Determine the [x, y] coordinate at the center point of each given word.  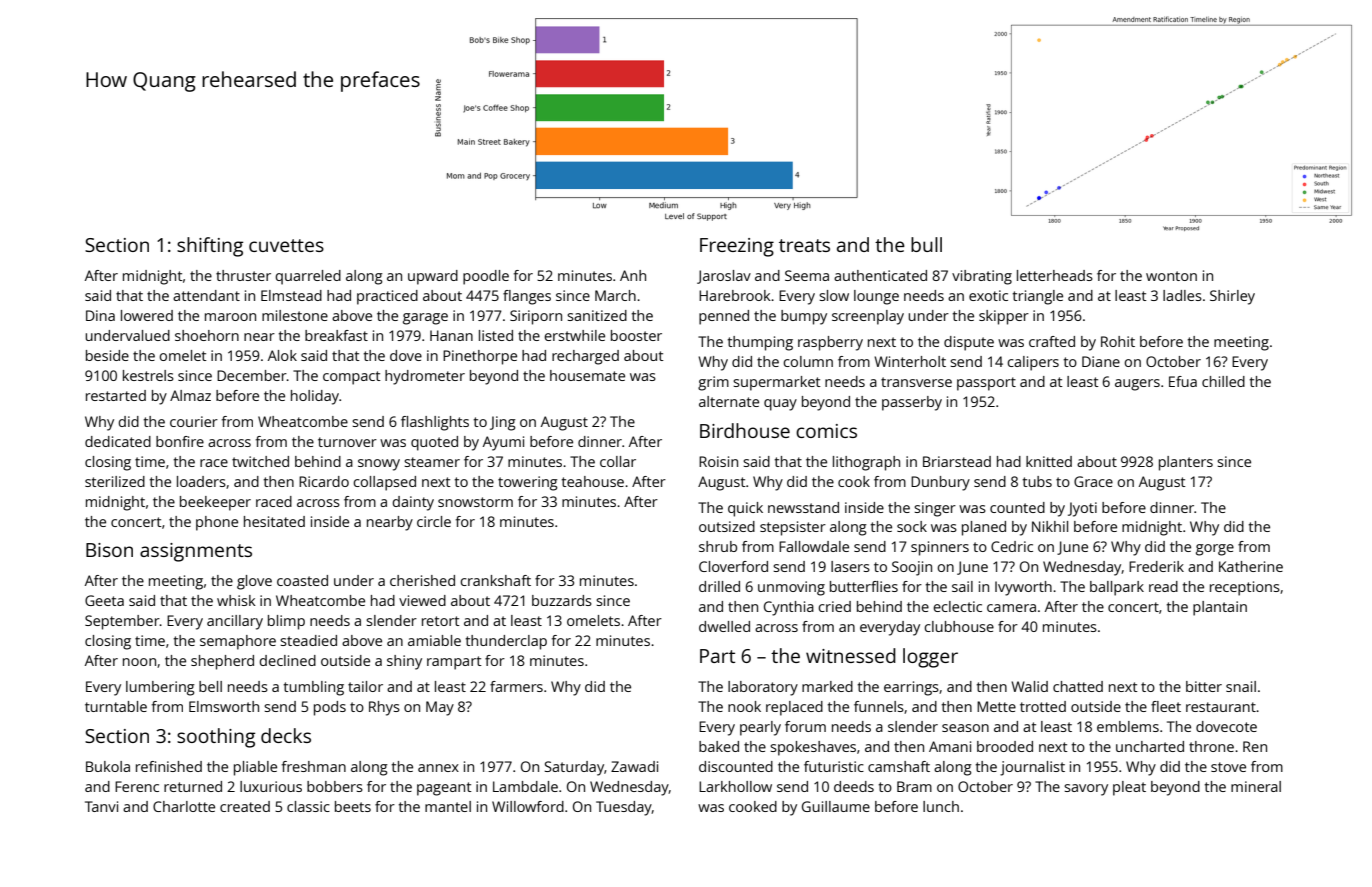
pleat [1129, 788]
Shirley [1232, 297]
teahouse [593, 481]
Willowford [528, 806]
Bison [109, 550]
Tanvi [101, 806]
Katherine [1251, 566]
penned [724, 317]
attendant [206, 295]
